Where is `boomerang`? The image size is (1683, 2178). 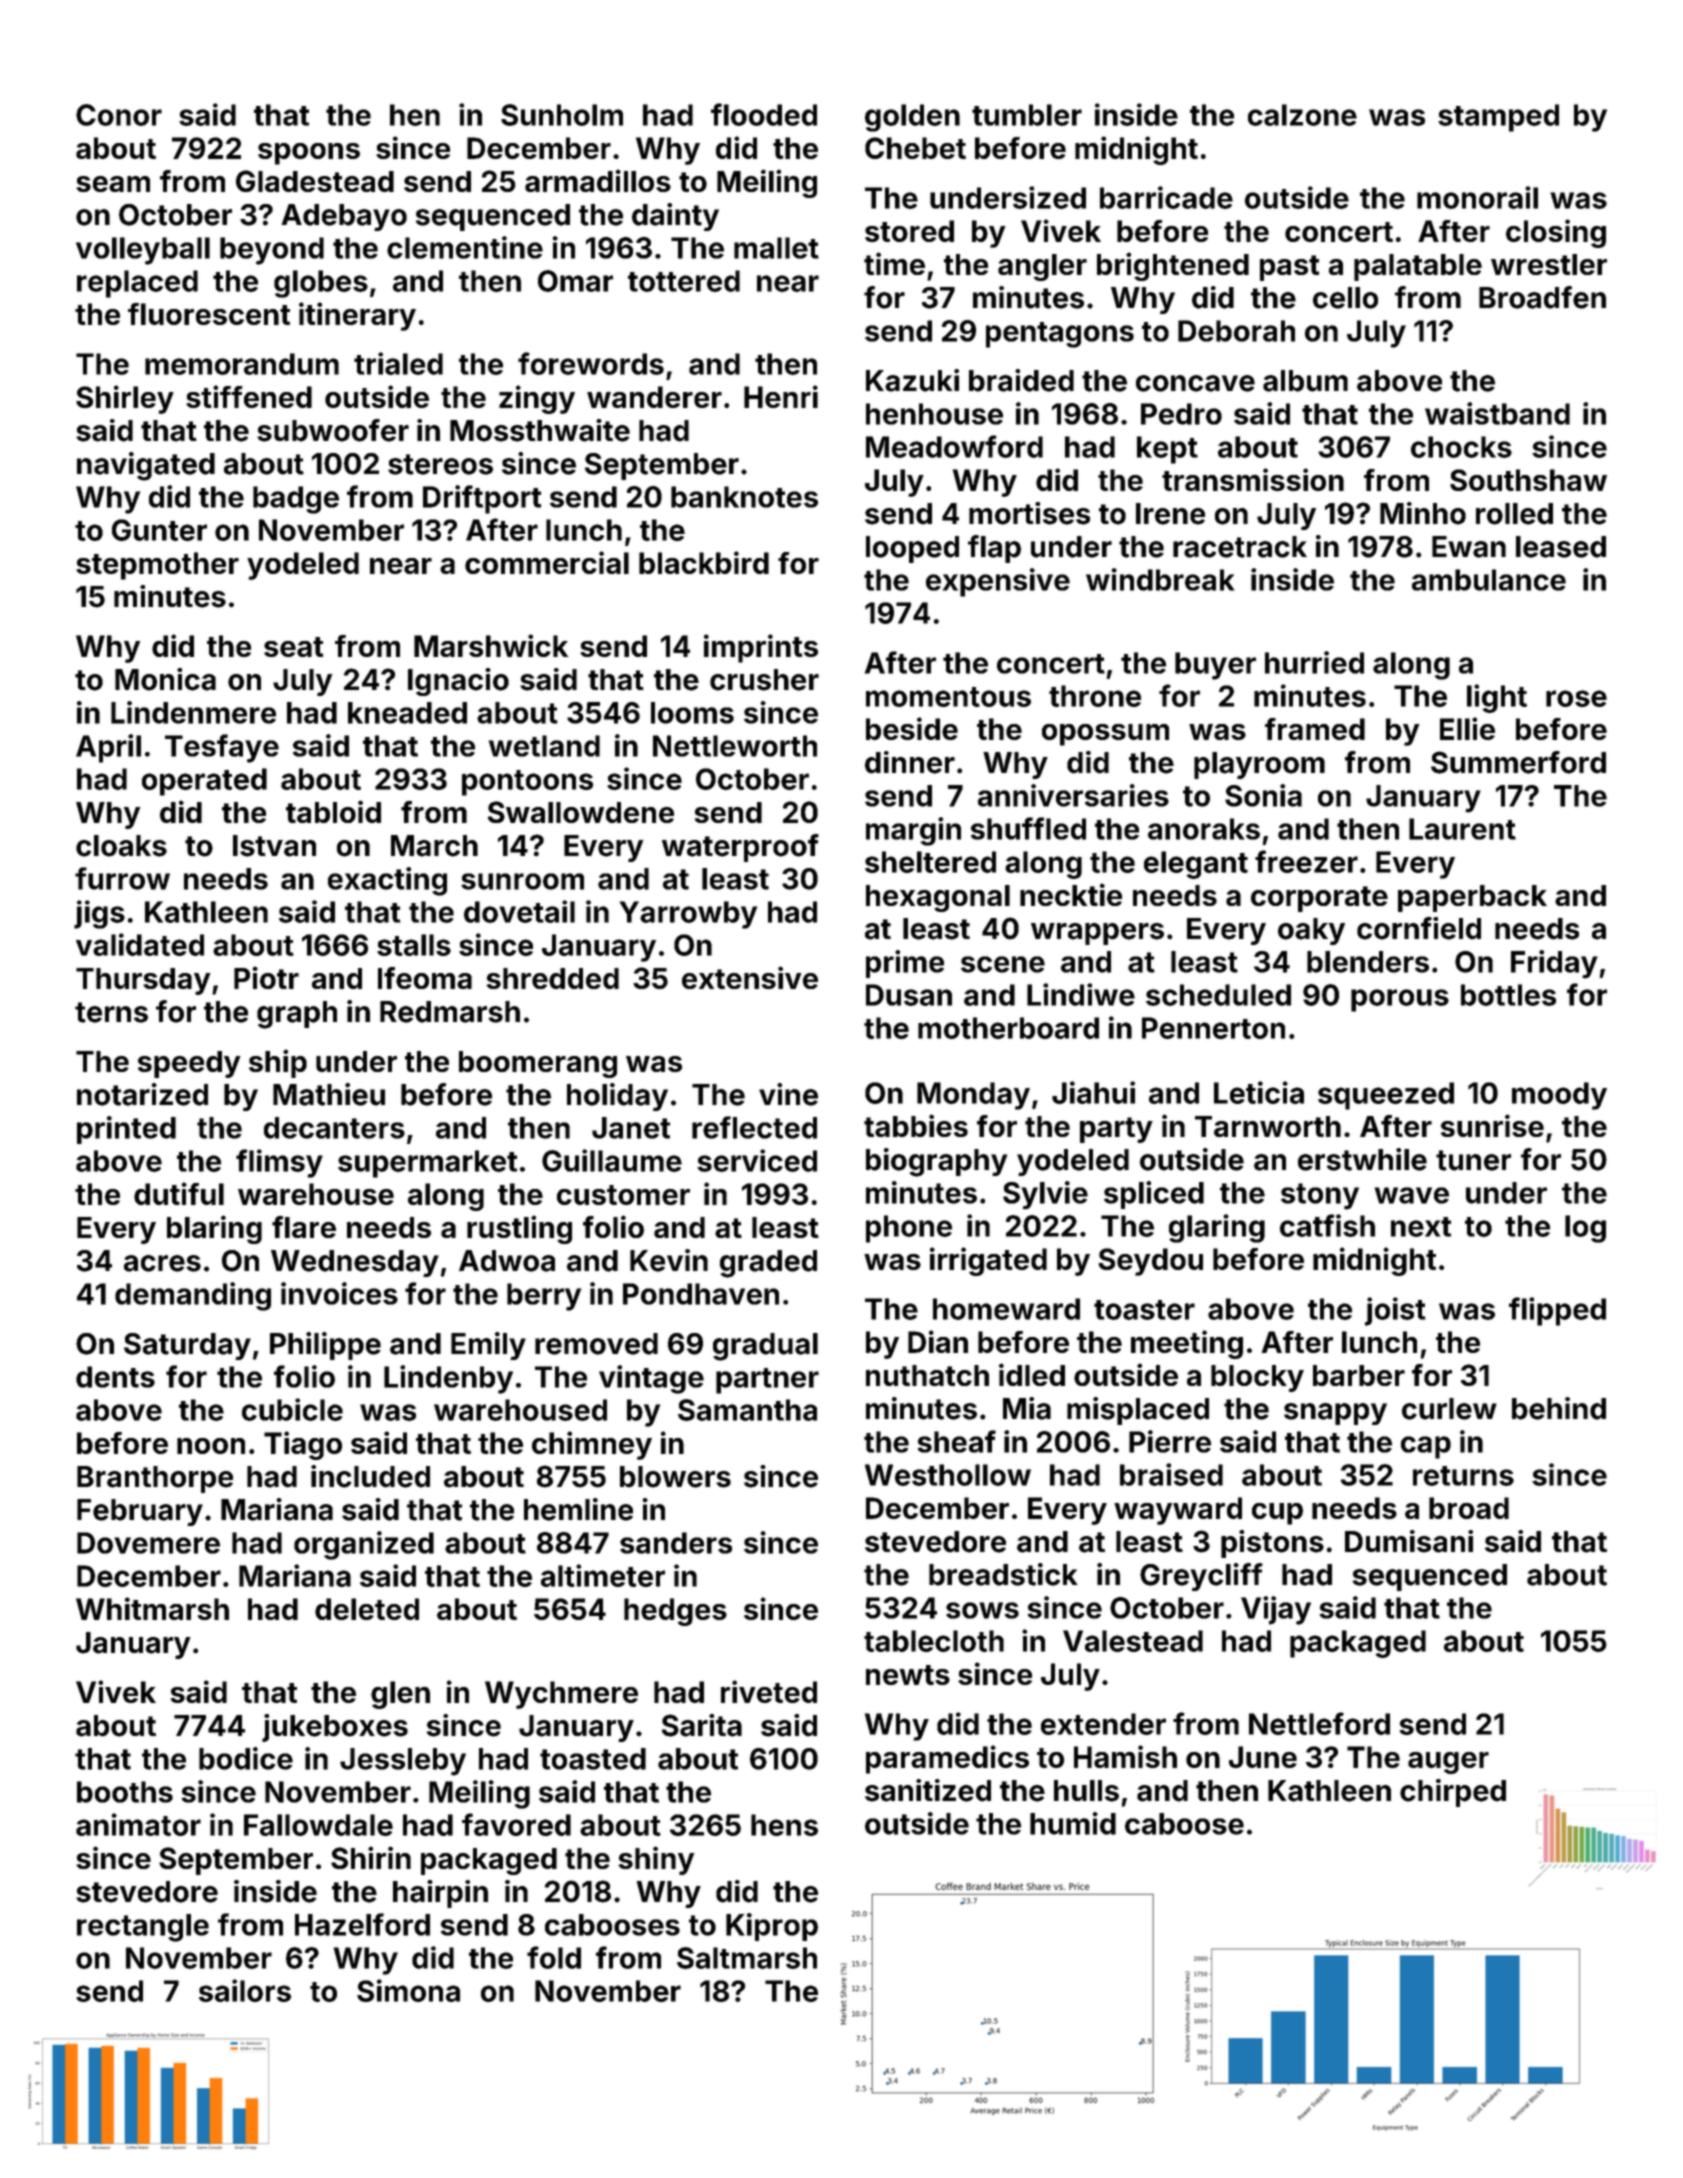
boomerang is located at coordinates (538, 1064).
